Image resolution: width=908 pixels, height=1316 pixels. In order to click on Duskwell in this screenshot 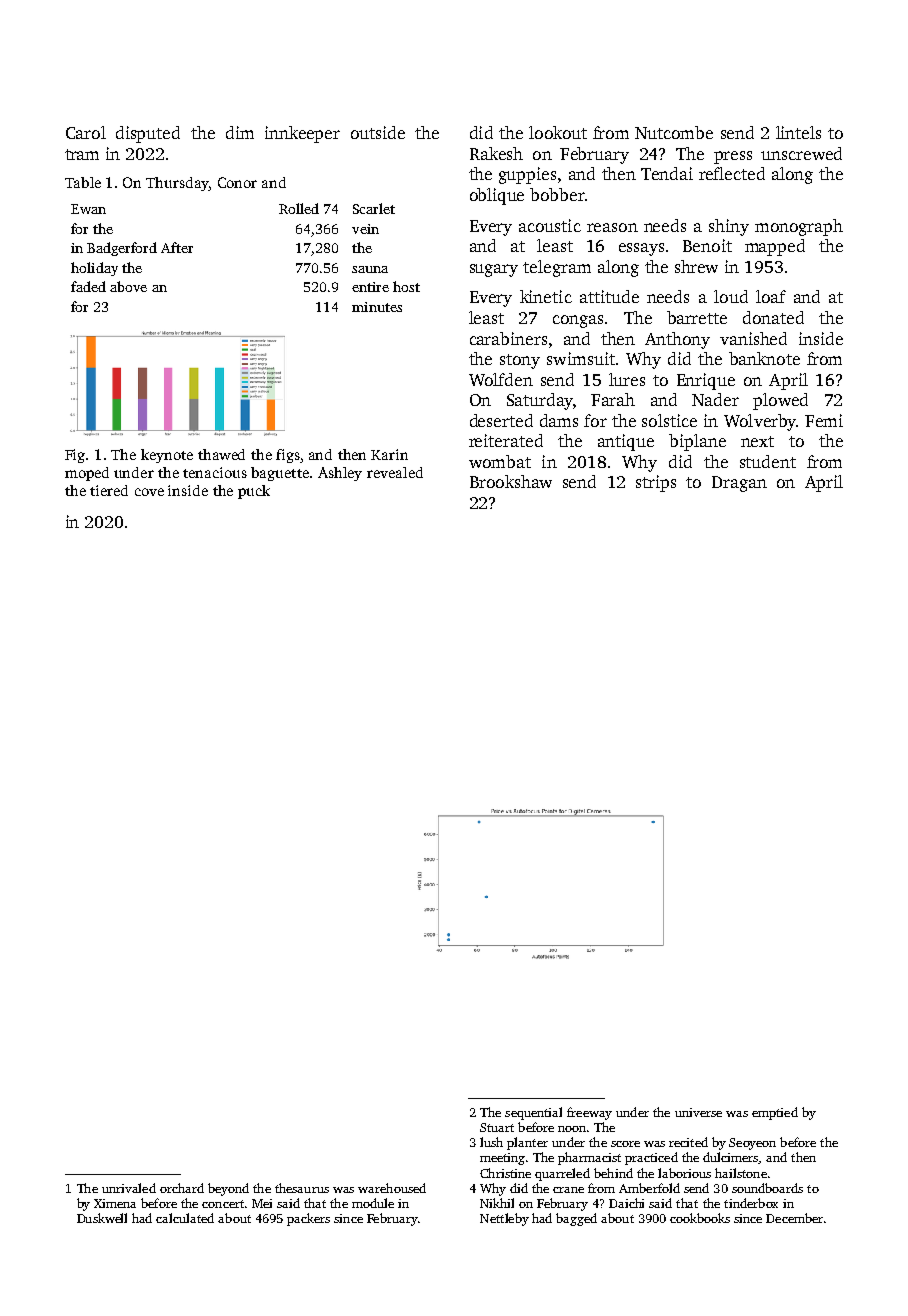, I will do `click(102, 1218)`.
